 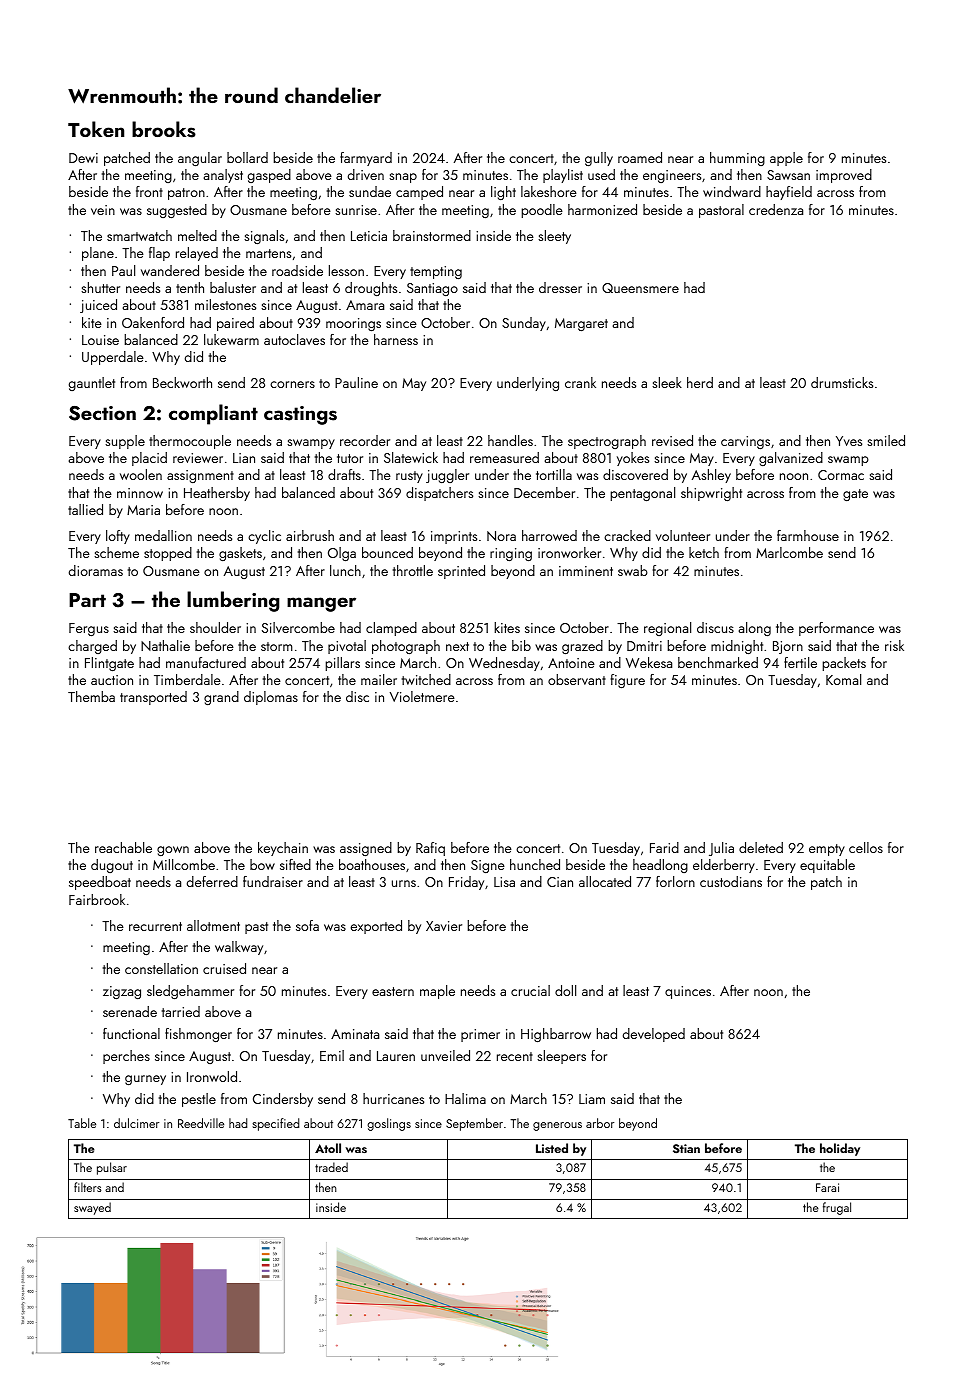 I want to click on camped, so click(x=419, y=193).
